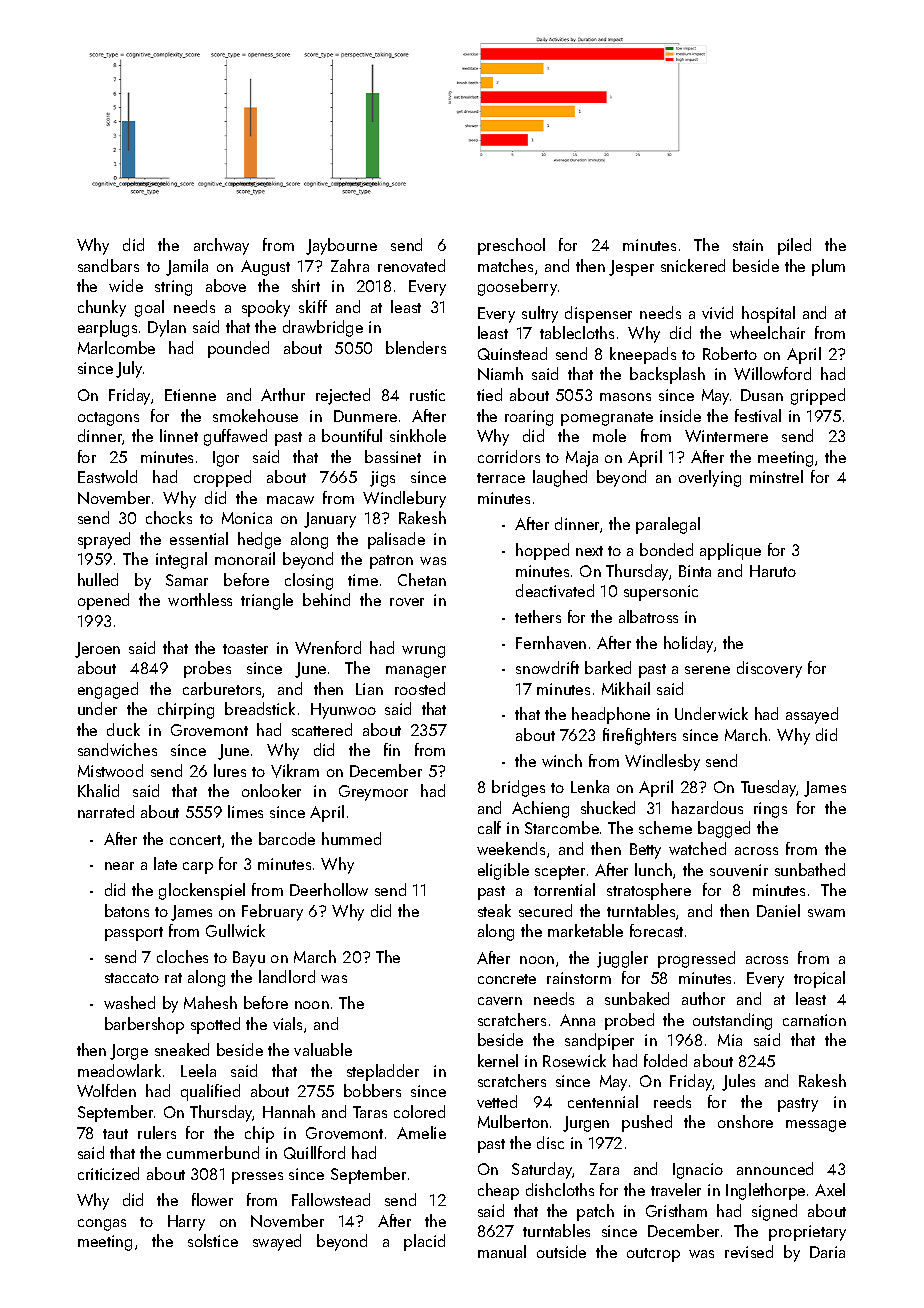  Describe the element at coordinates (108, 690) in the screenshot. I see `engaged` at that location.
